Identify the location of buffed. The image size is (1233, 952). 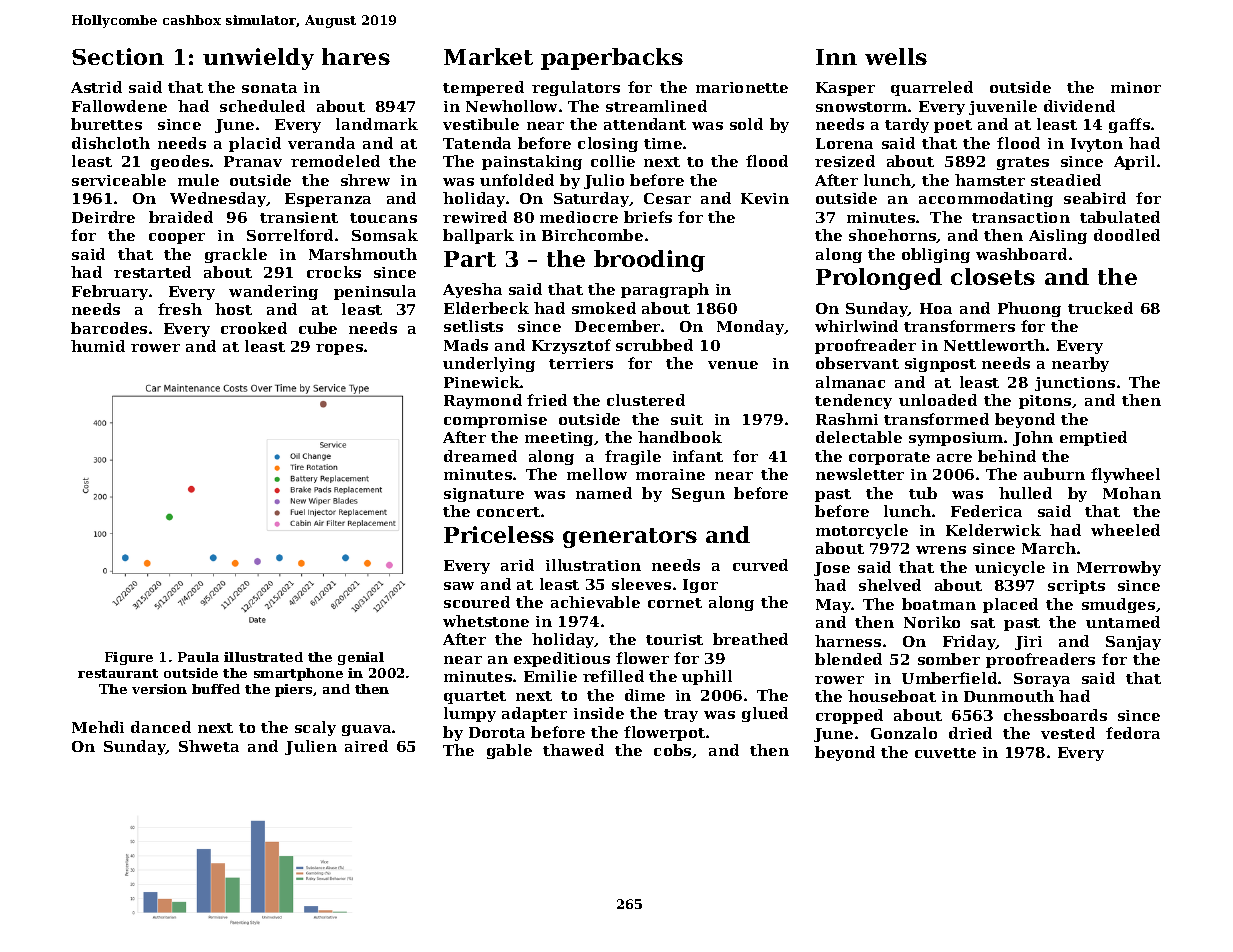
(216, 689).
